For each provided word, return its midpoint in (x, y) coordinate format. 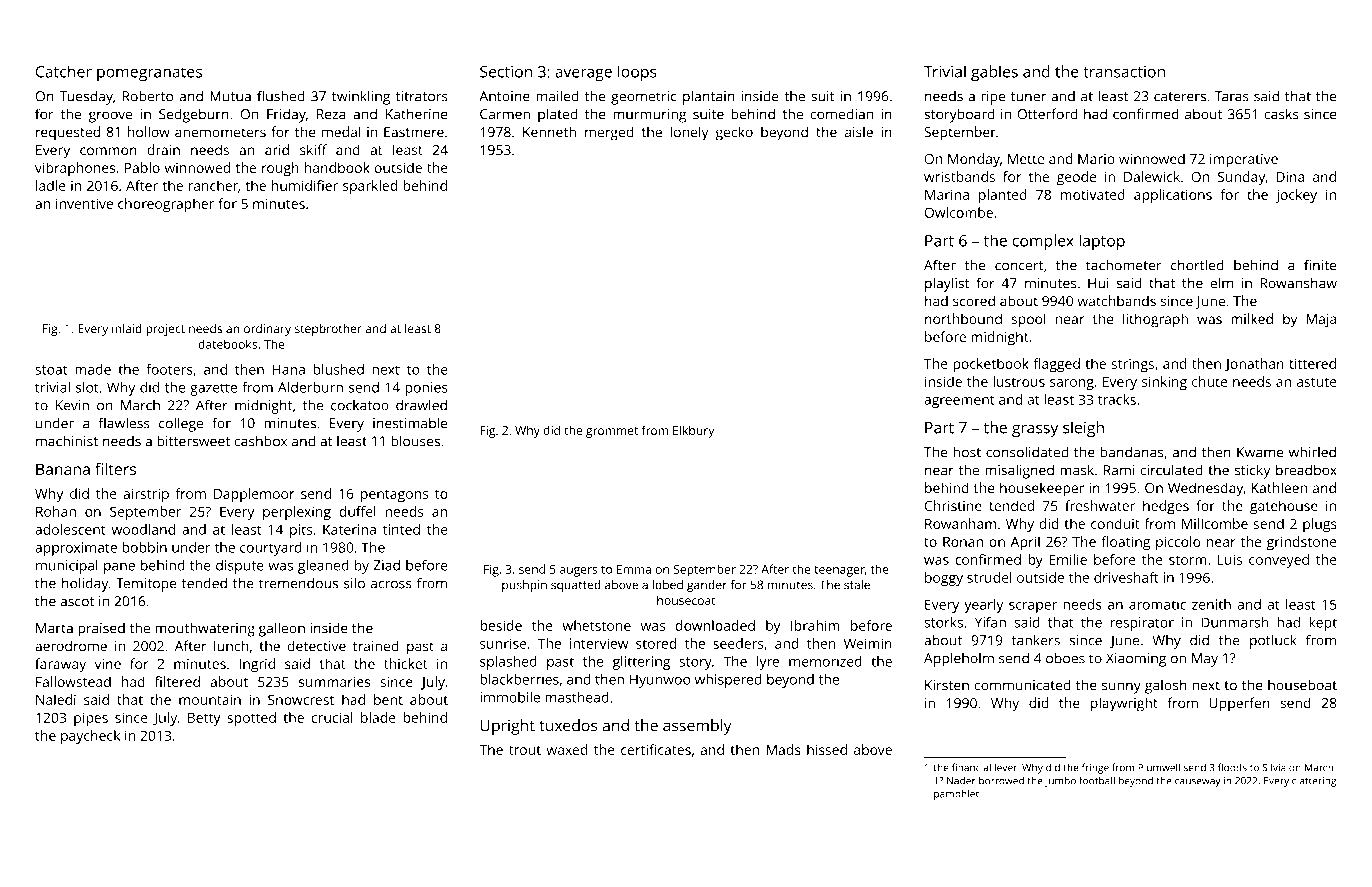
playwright (1124, 704)
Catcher (64, 71)
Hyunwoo (660, 681)
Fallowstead (73, 681)
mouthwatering (205, 629)
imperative (1244, 161)
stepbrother (328, 330)
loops (637, 73)
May (1205, 660)
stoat (51, 370)
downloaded (715, 625)
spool (1028, 320)
